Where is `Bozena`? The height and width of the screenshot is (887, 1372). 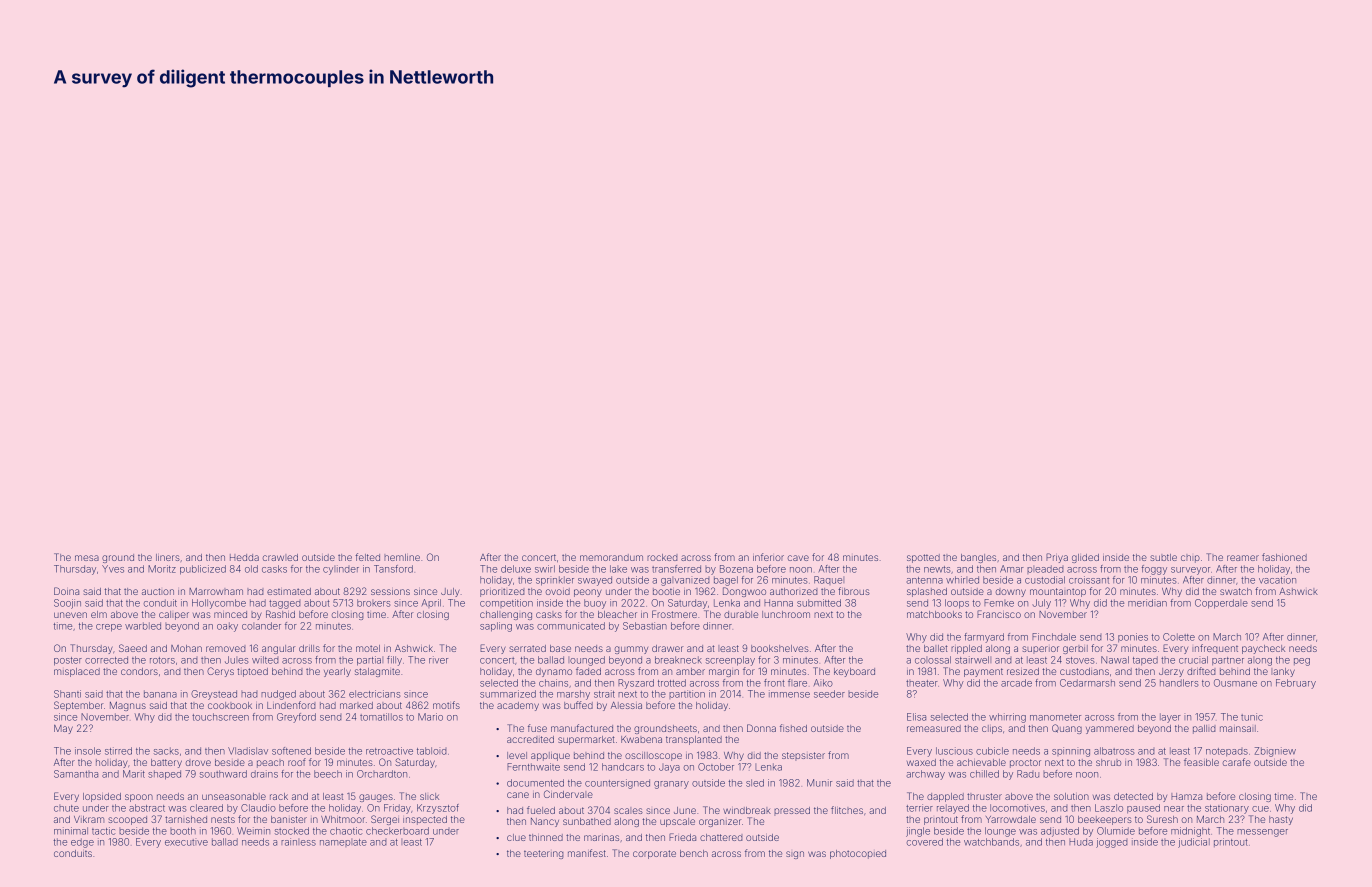
Bozena is located at coordinates (736, 569).
